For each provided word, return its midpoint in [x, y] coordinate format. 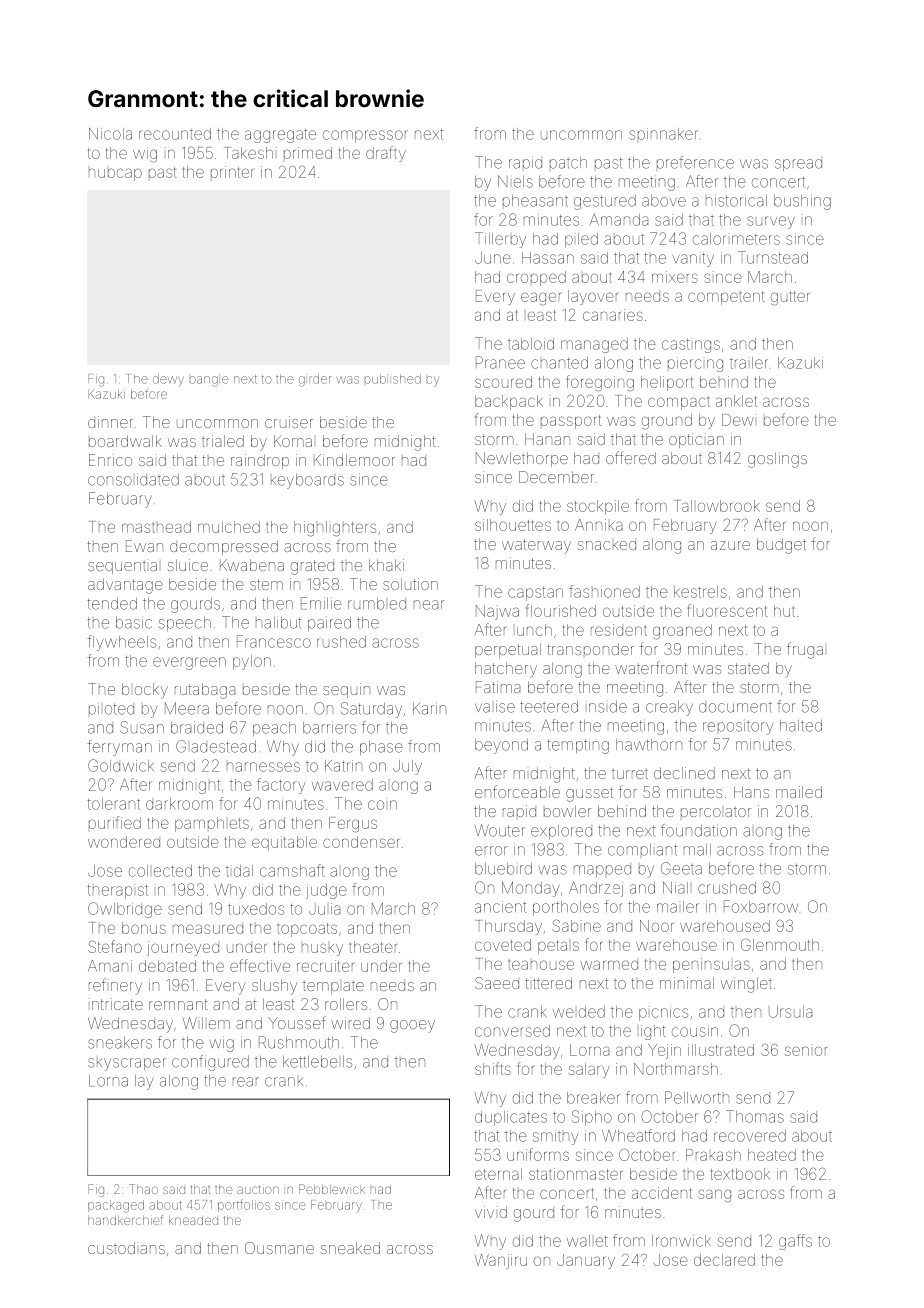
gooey [412, 1026]
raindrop [260, 461]
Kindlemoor [354, 460]
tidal [239, 871]
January [586, 1261]
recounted [175, 134]
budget [781, 546]
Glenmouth [780, 944]
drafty [386, 154]
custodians [126, 1248]
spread [798, 165]
